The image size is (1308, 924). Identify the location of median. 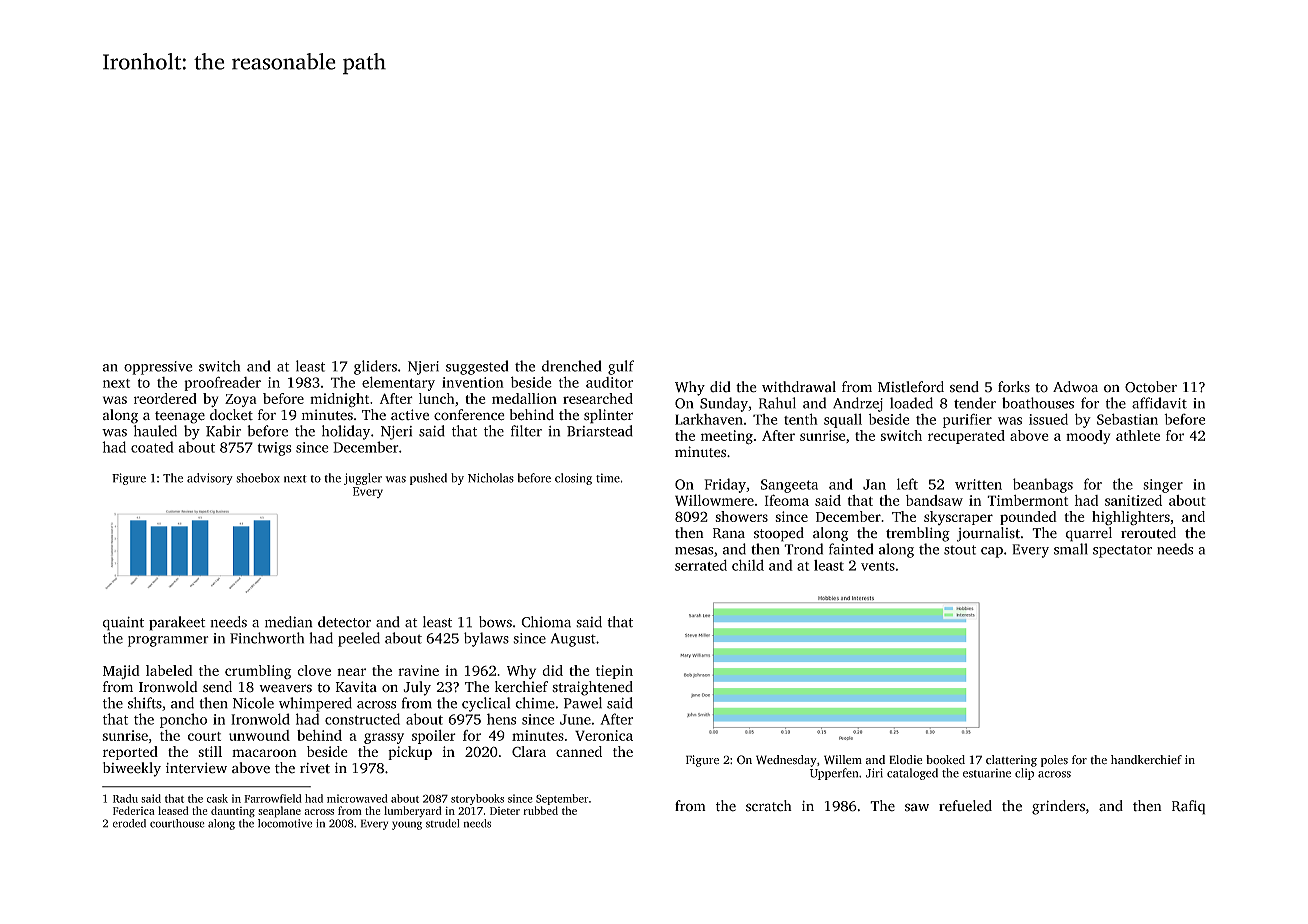
(289, 622).
